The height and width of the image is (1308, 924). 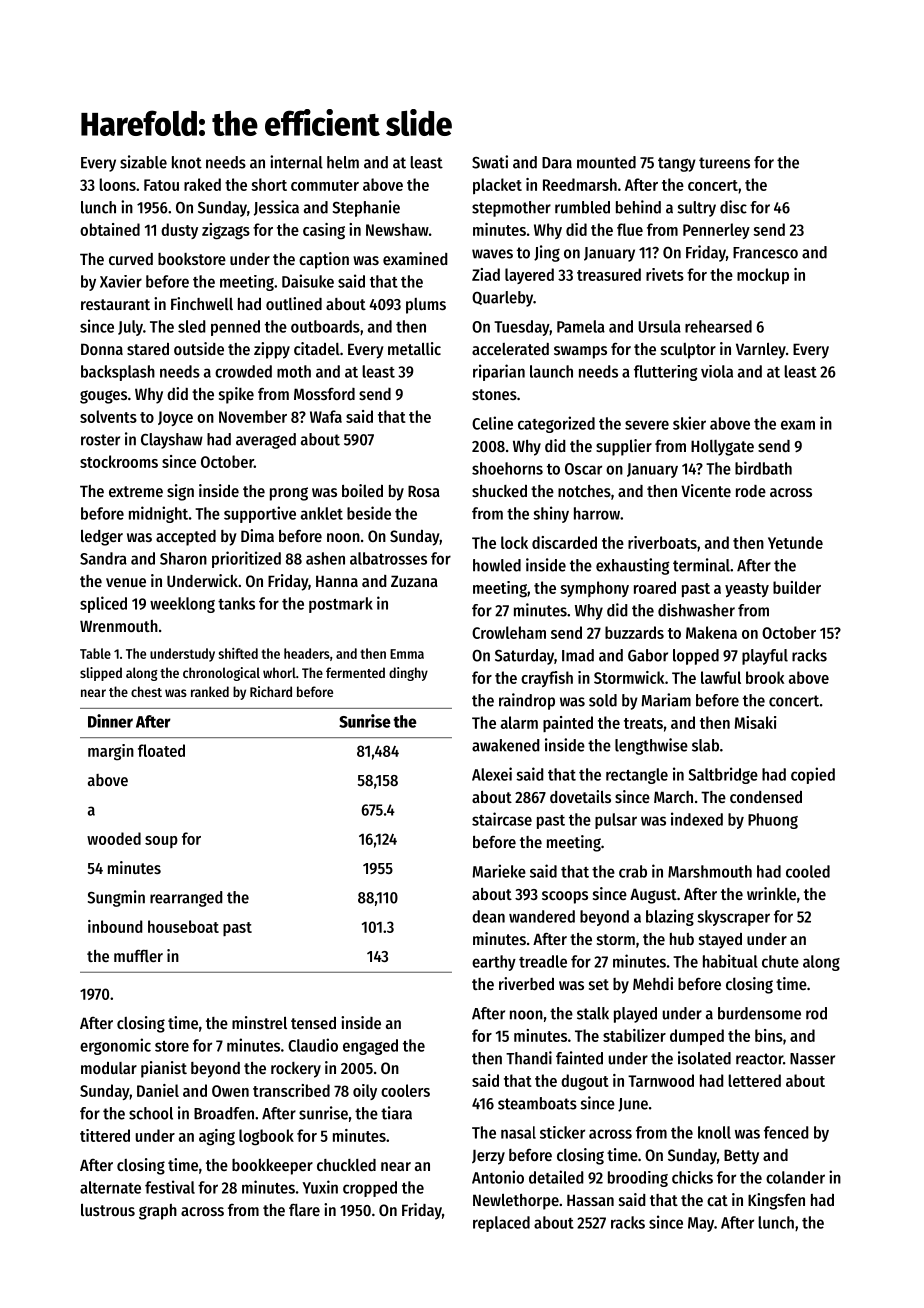 I want to click on Ursula, so click(x=659, y=326).
